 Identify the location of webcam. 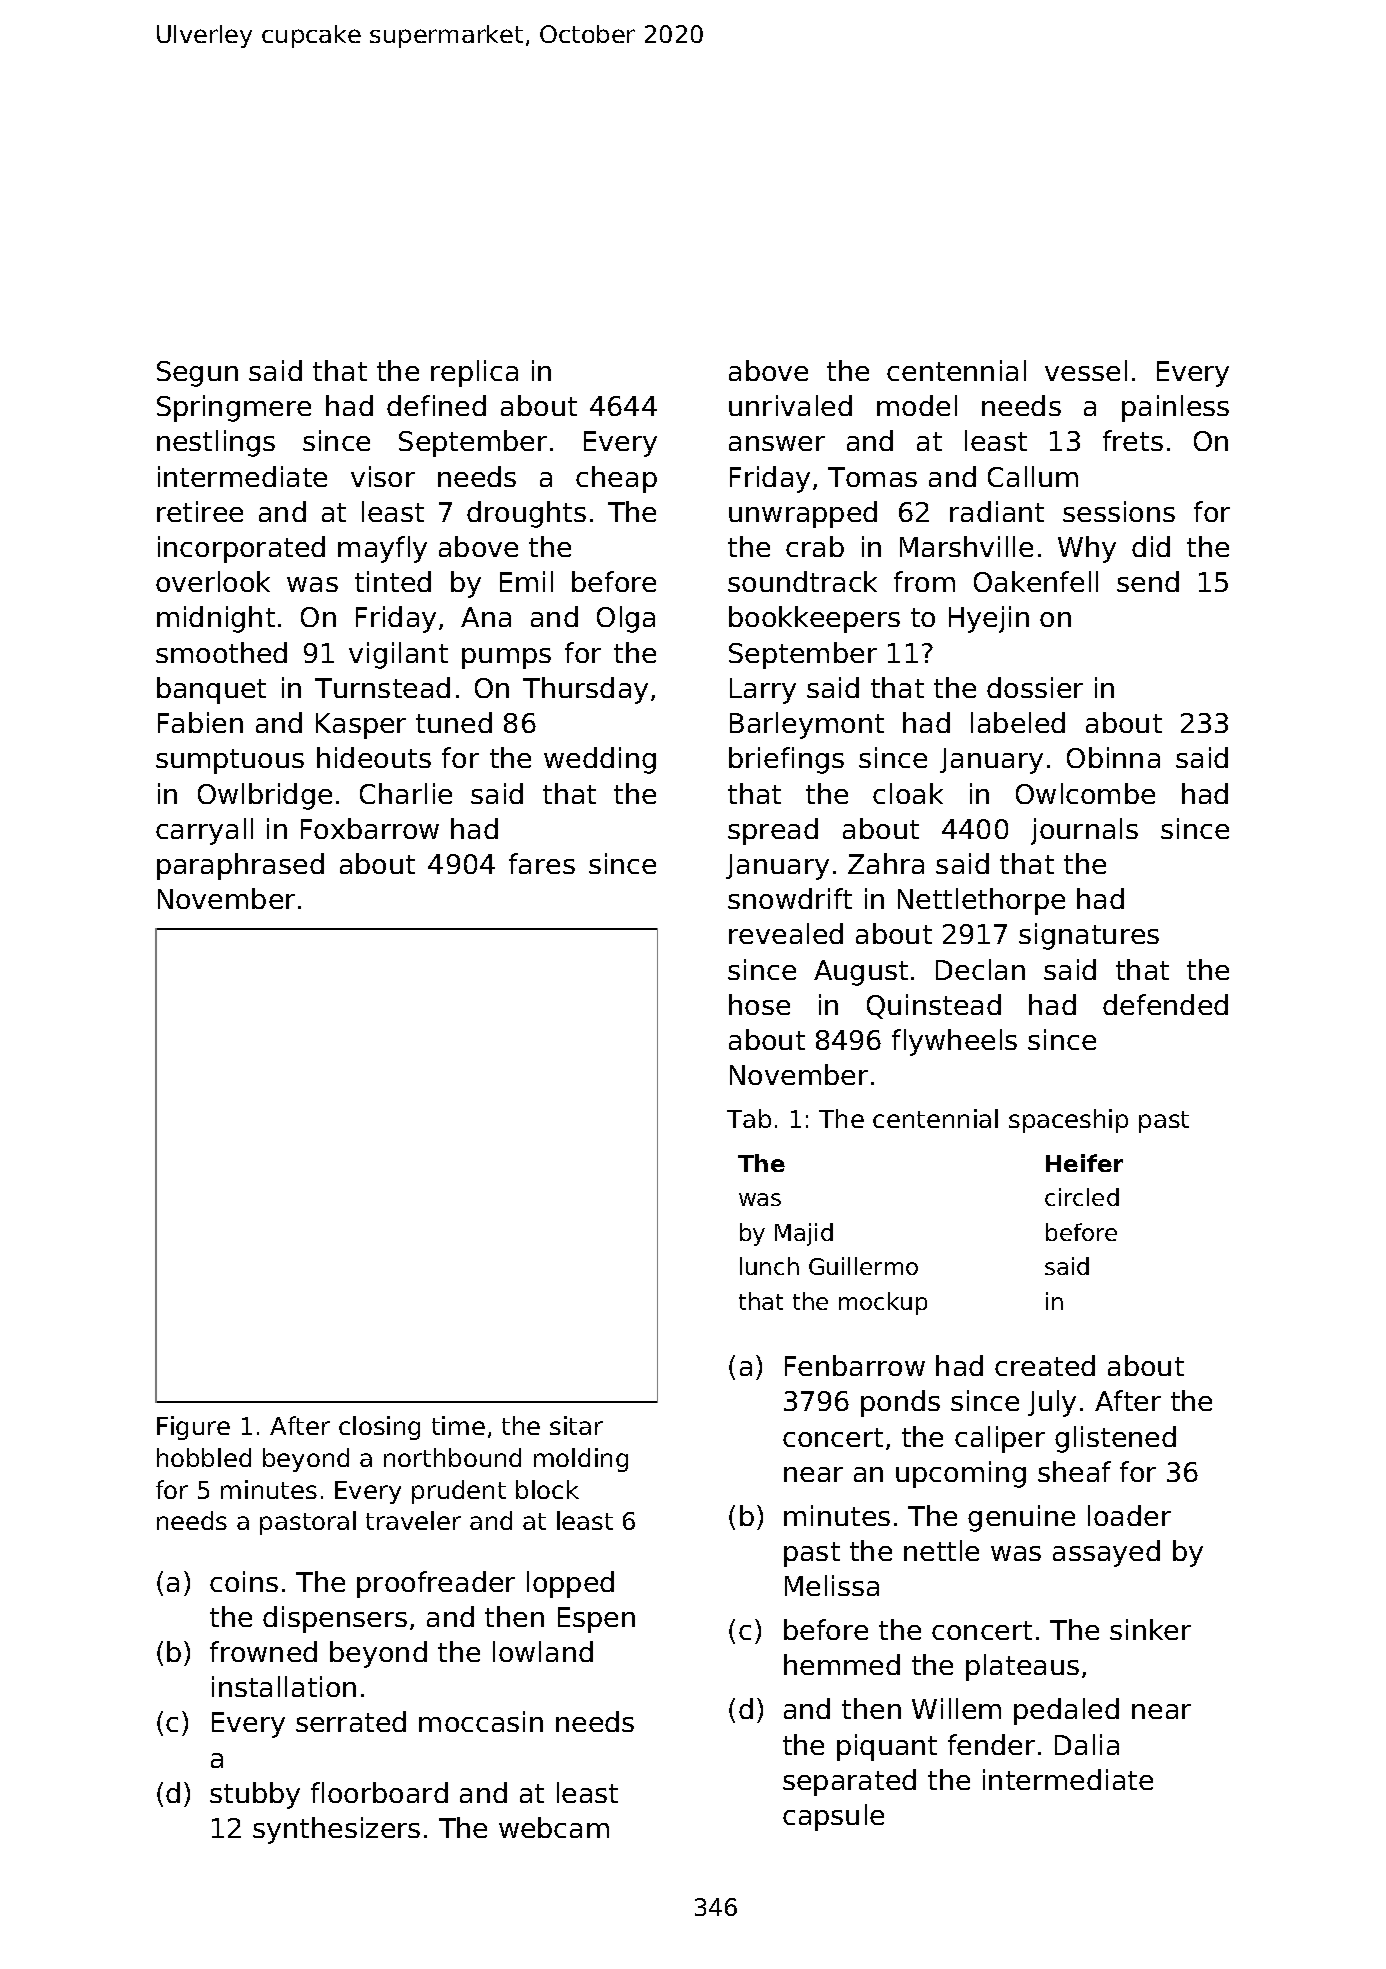
(554, 1827).
